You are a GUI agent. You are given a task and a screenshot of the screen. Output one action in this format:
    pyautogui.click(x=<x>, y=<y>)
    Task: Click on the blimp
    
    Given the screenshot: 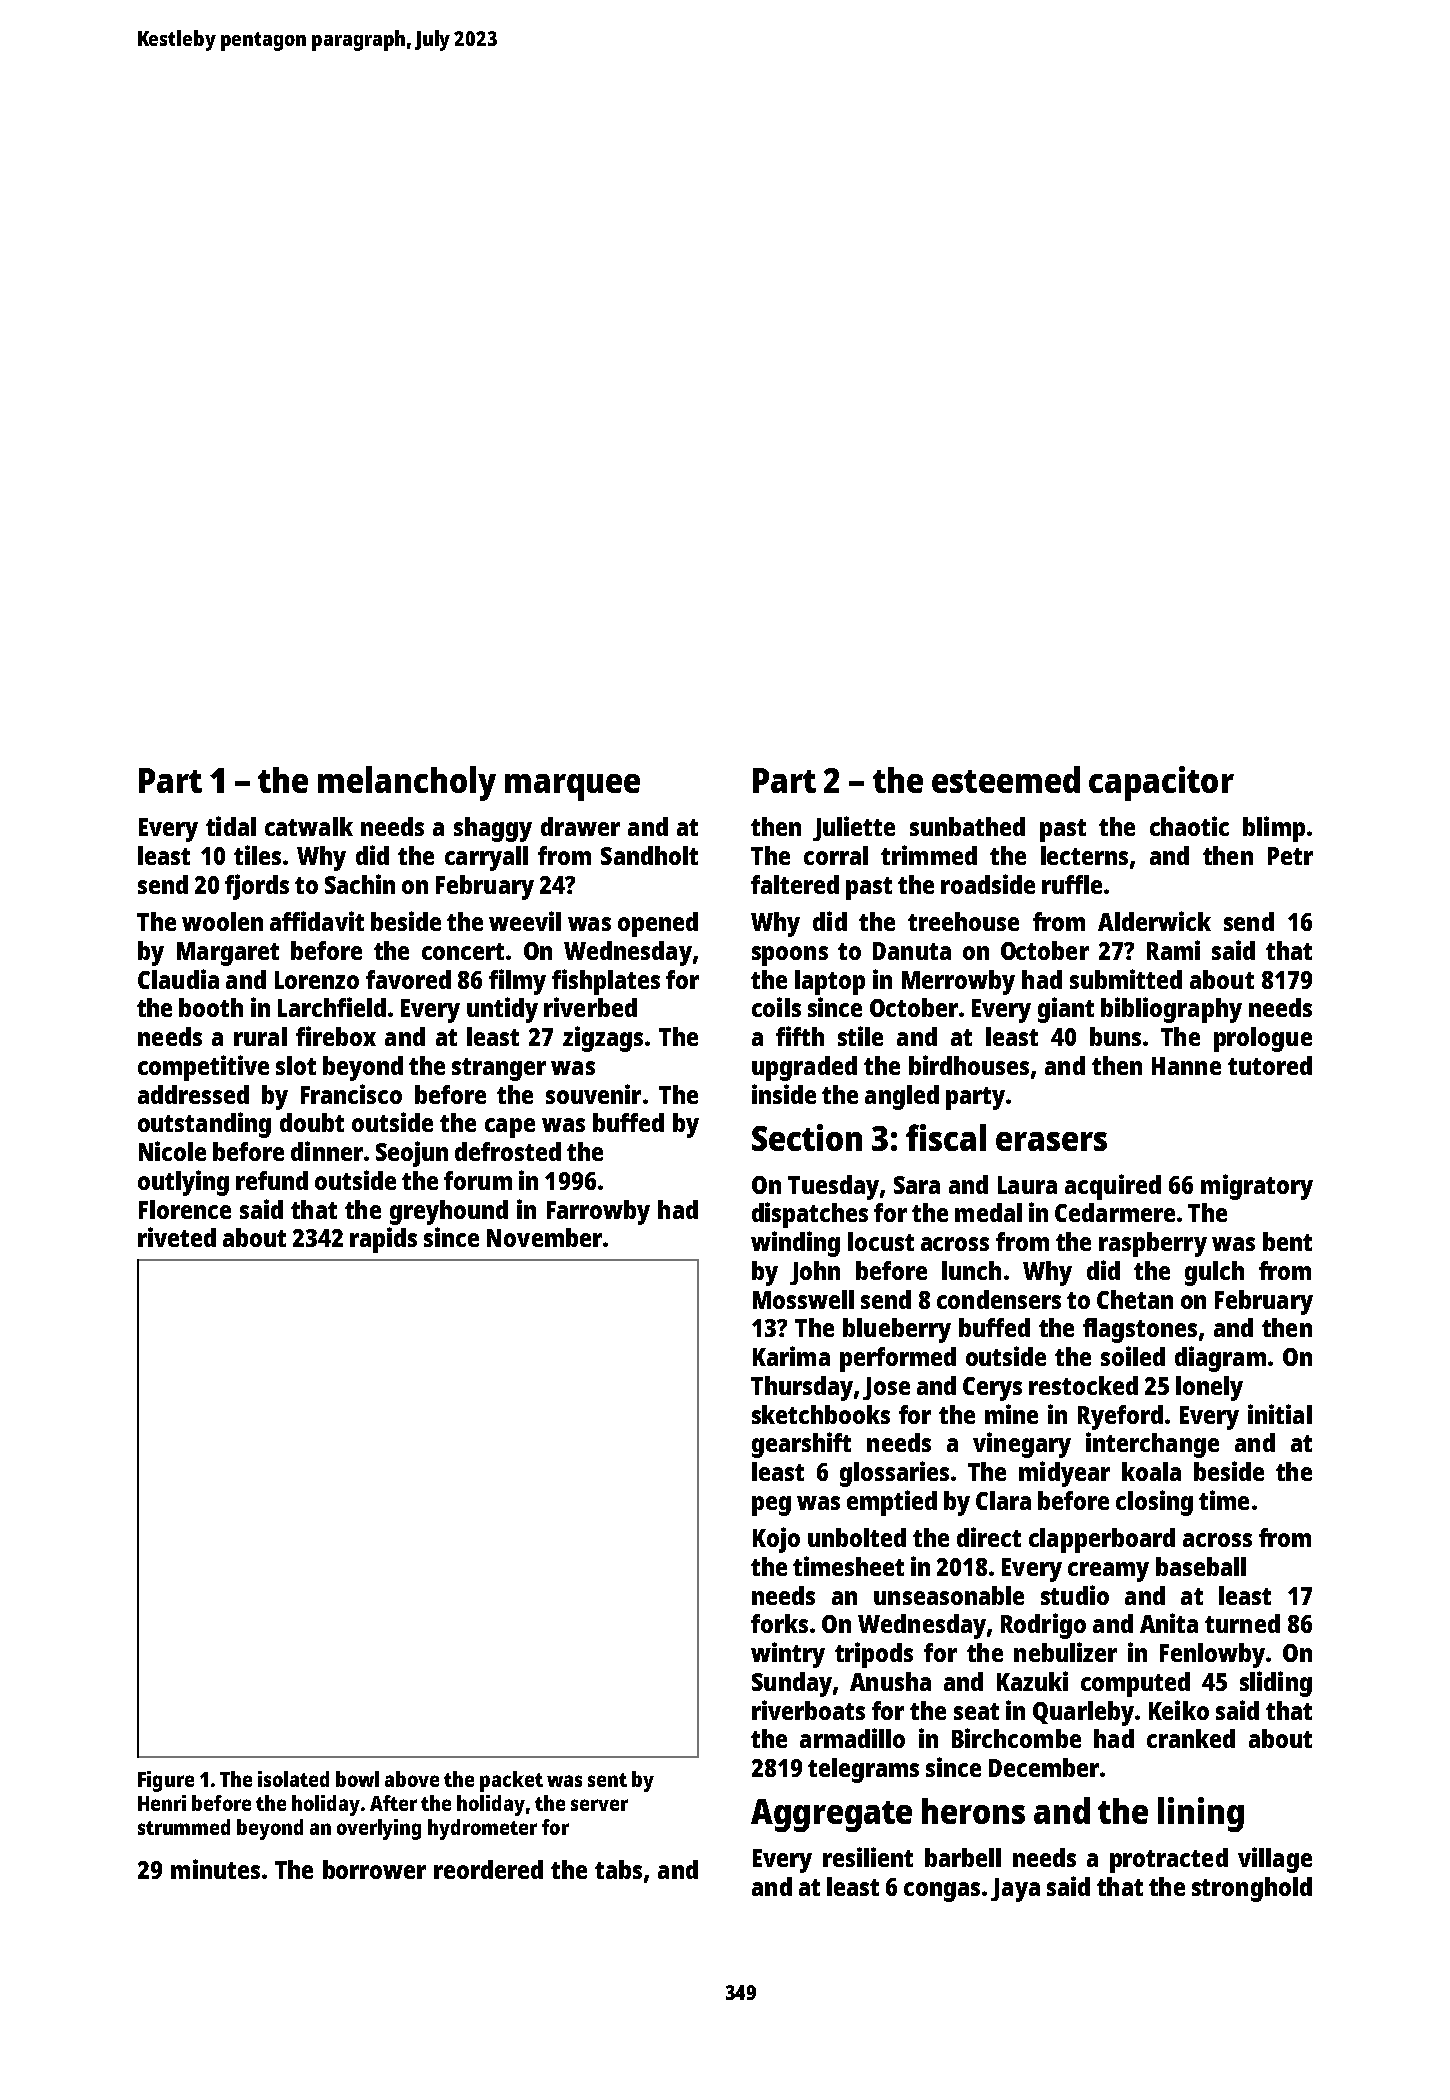 What is the action you would take?
    pyautogui.click(x=1274, y=829)
